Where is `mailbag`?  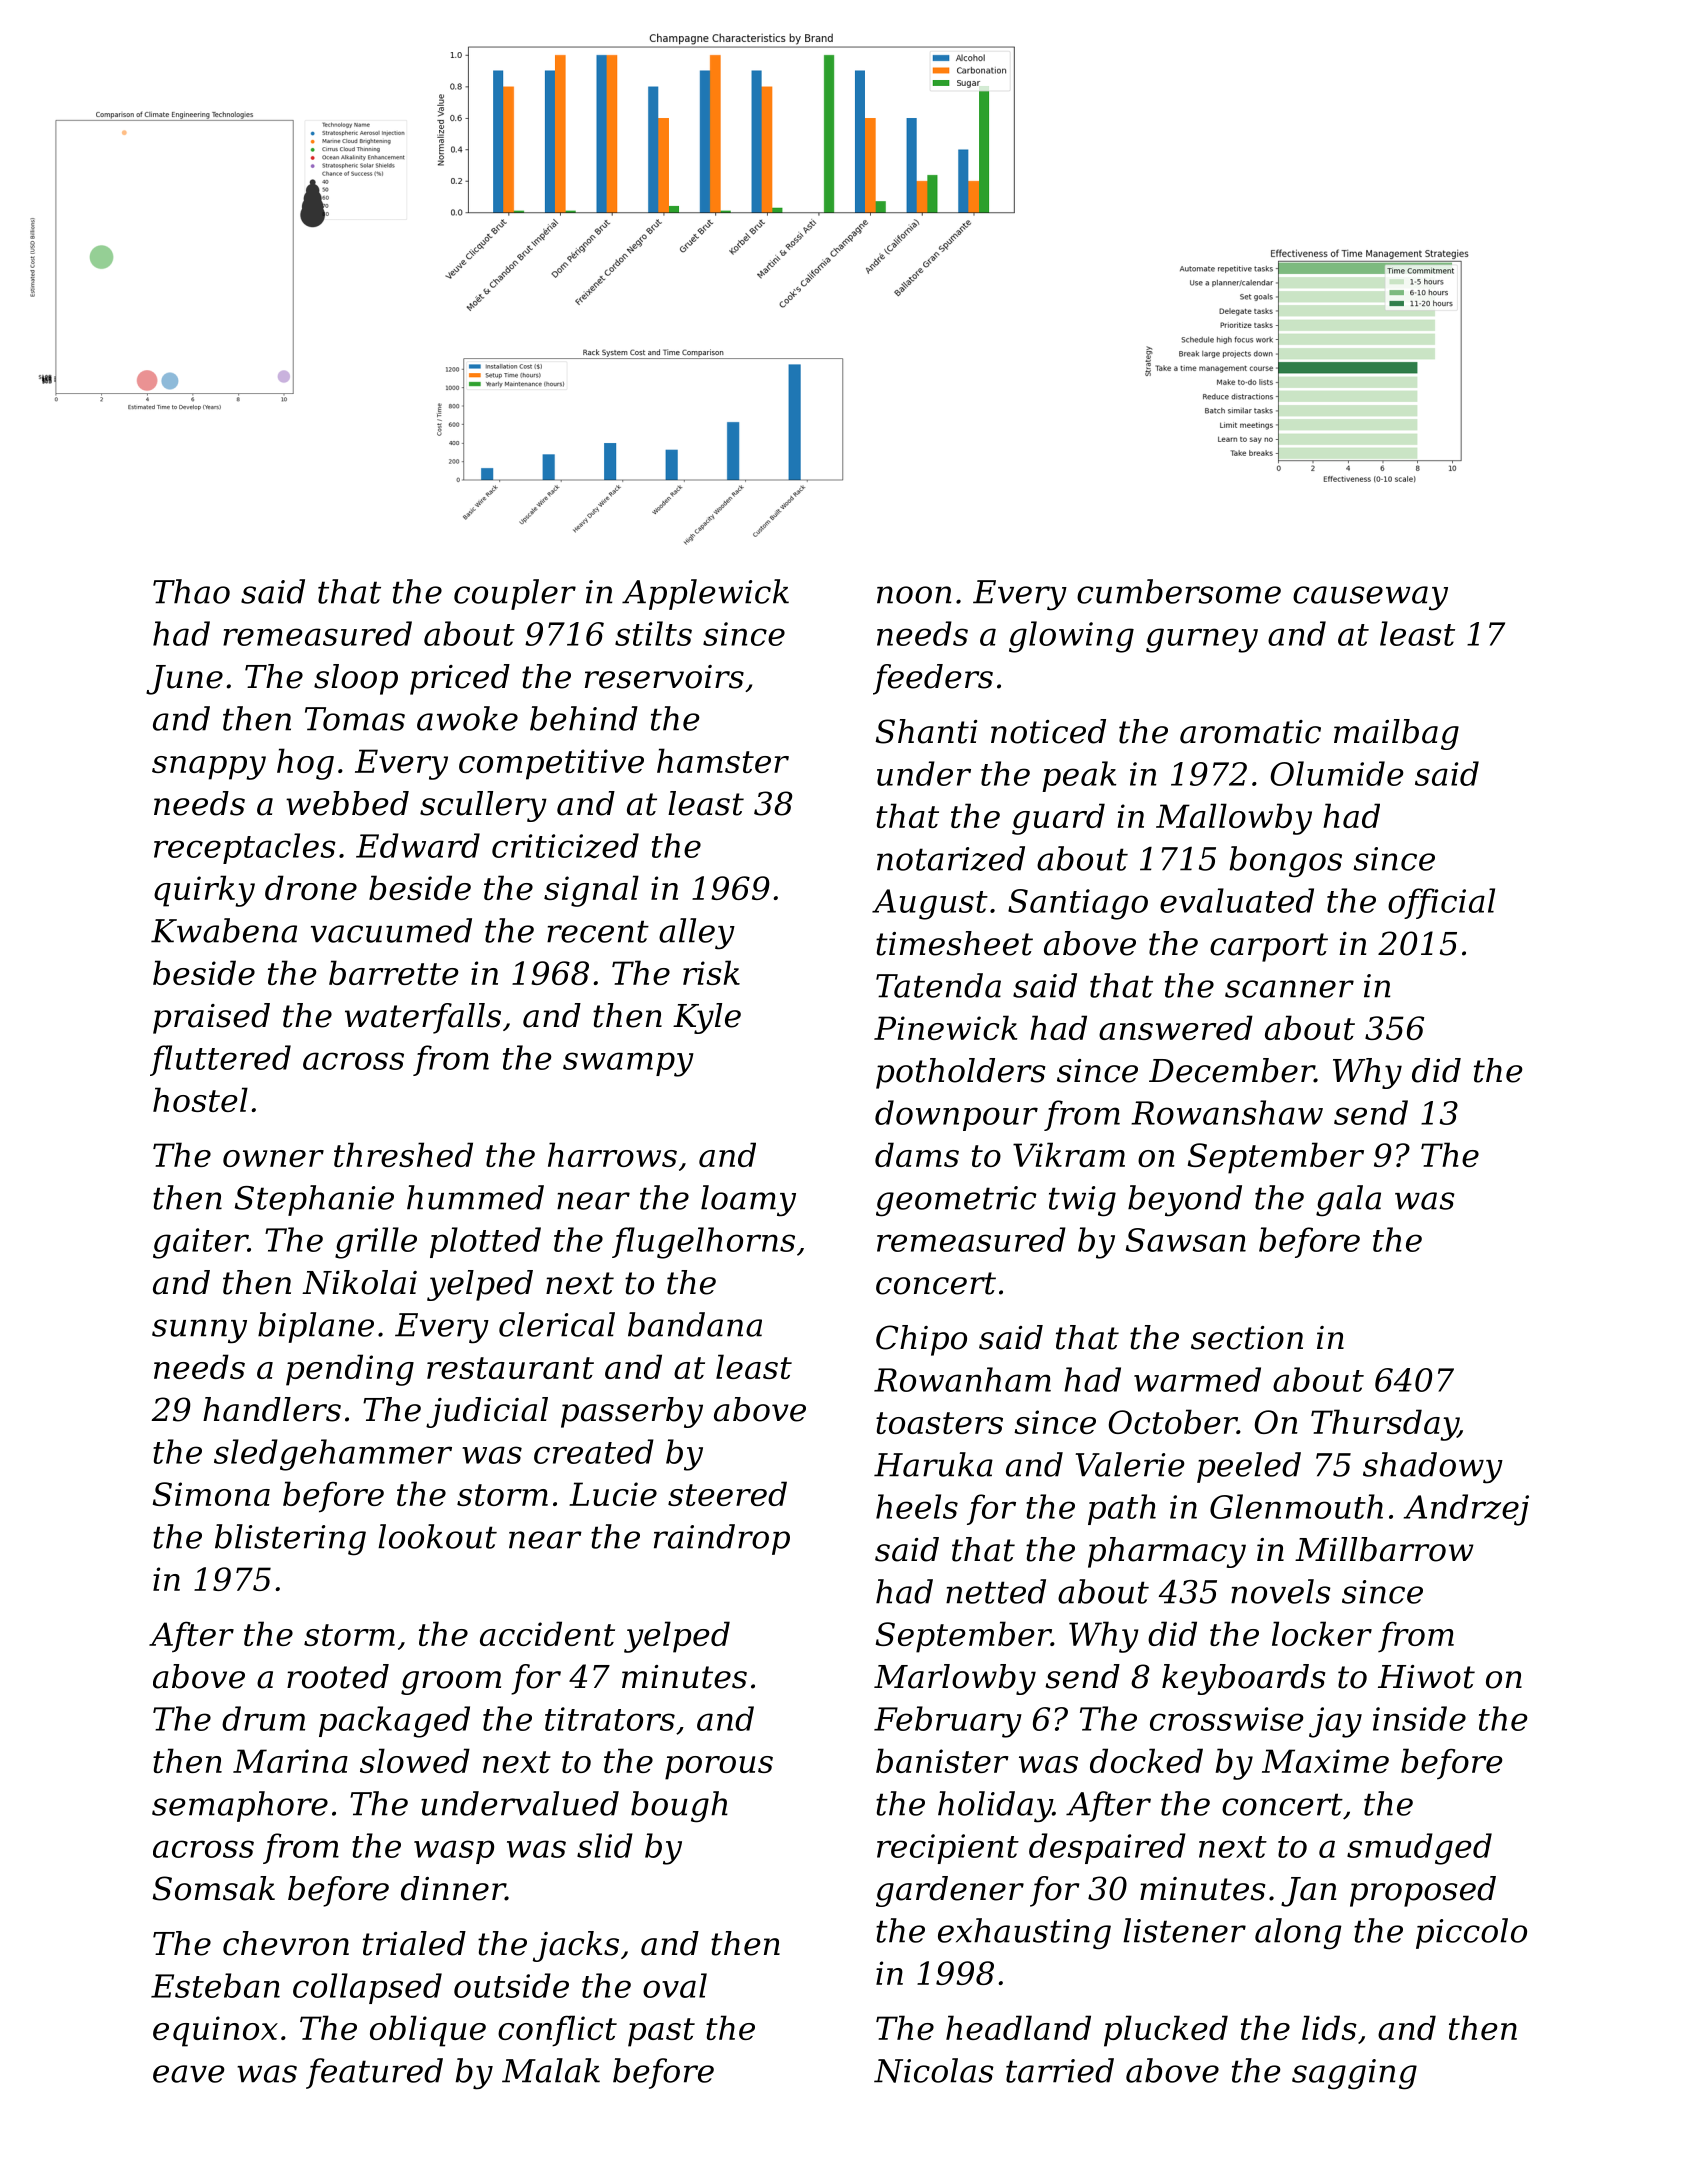 mailbag is located at coordinates (1396, 734).
